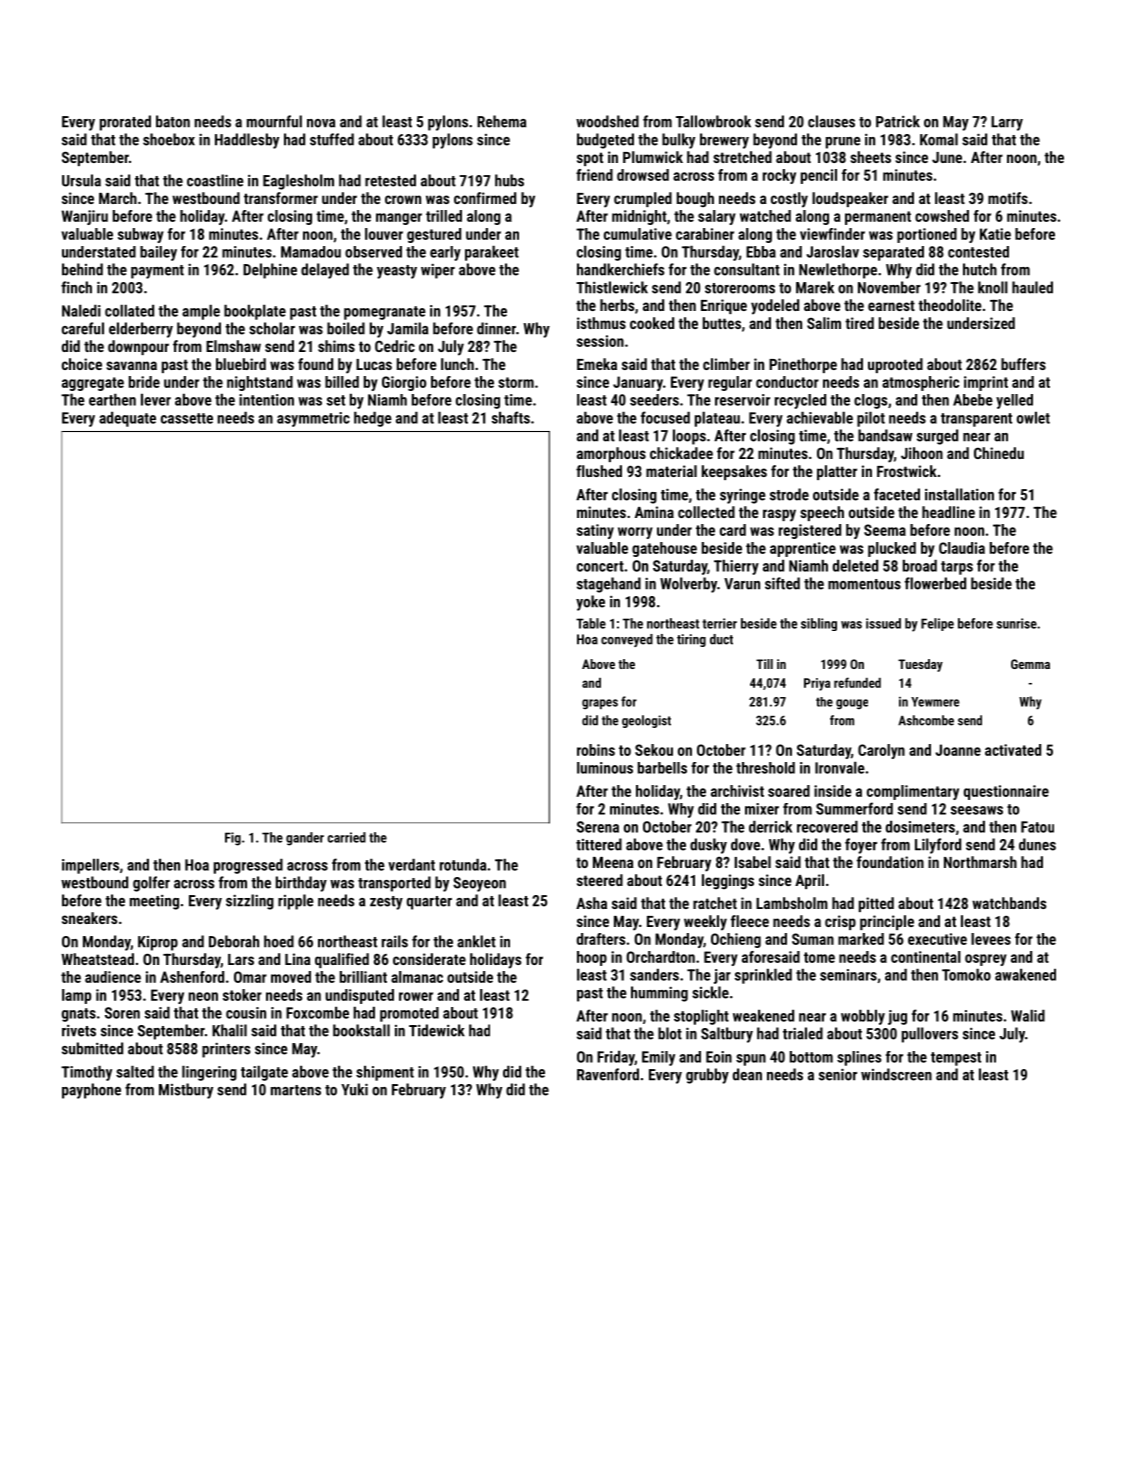 The height and width of the screenshot is (1458, 1126). What do you see at coordinates (607, 121) in the screenshot?
I see `woodshed` at bounding box center [607, 121].
